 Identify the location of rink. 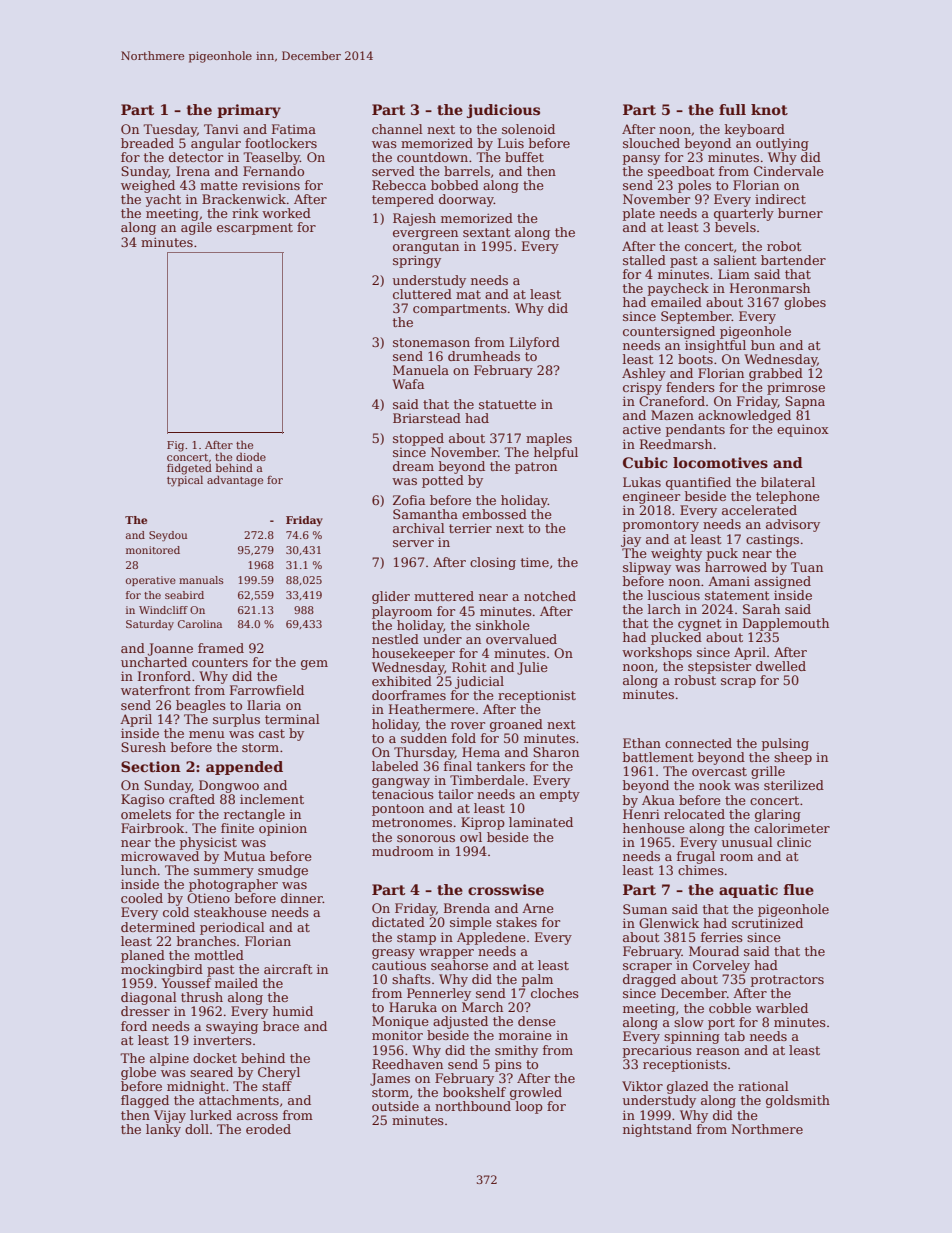
(245, 213).
